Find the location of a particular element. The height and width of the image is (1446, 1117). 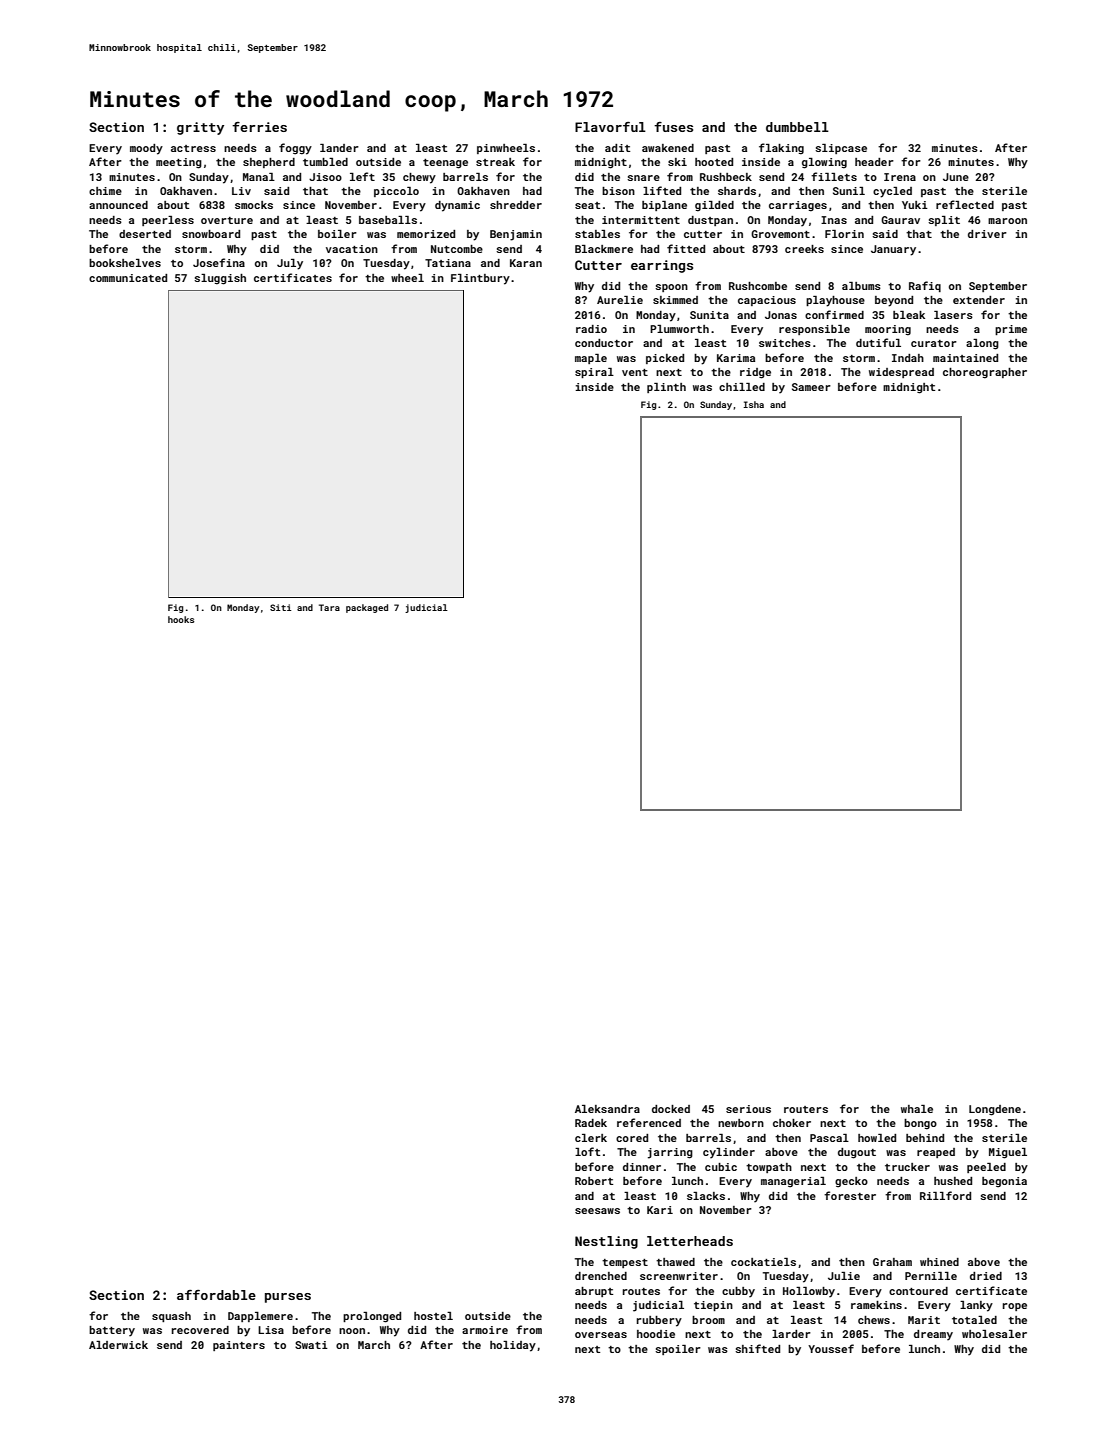

choreographer is located at coordinates (985, 373).
